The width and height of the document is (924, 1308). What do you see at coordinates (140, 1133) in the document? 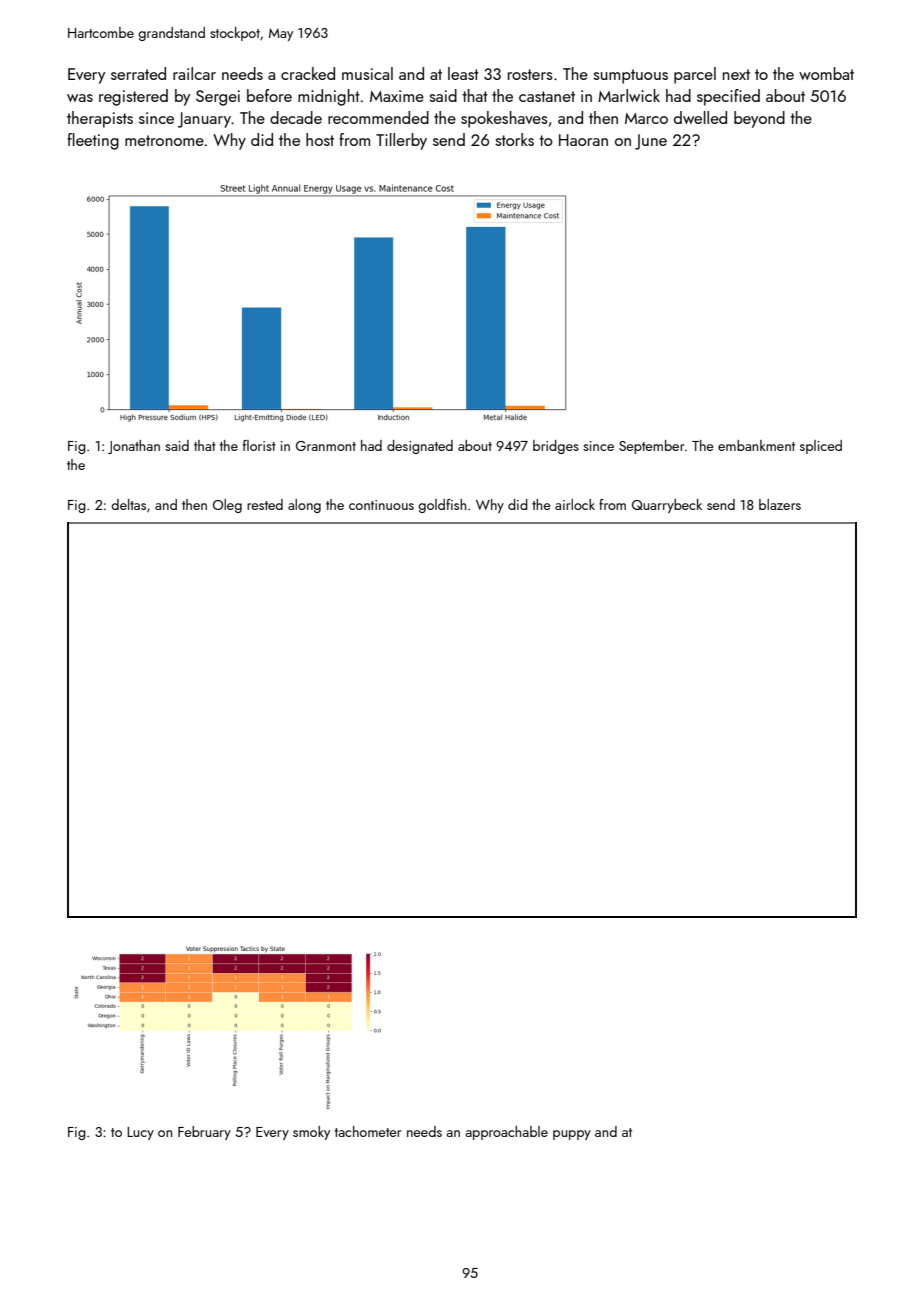
I see `Lucy` at bounding box center [140, 1133].
